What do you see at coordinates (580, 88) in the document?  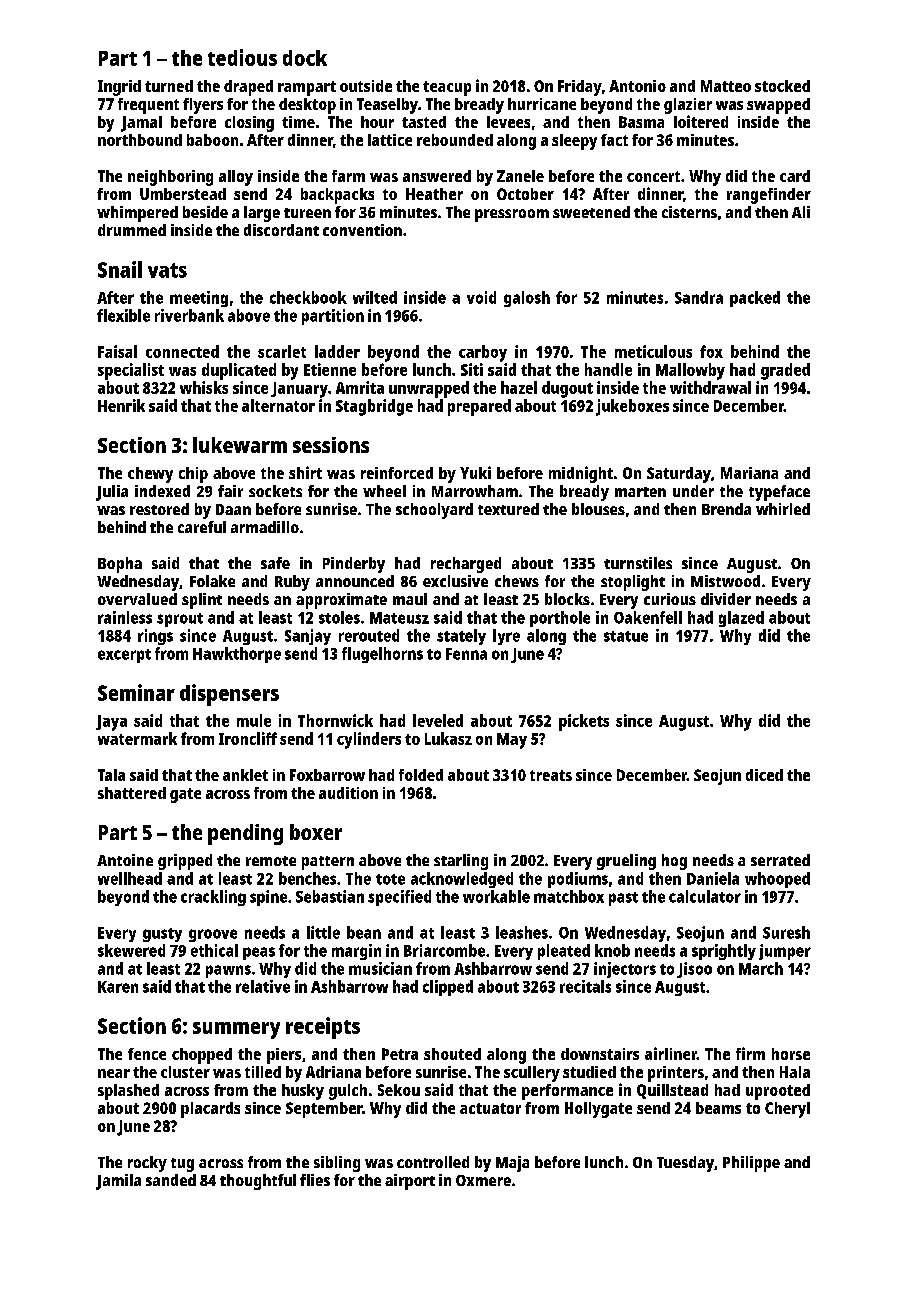 I see `Friday` at bounding box center [580, 88].
